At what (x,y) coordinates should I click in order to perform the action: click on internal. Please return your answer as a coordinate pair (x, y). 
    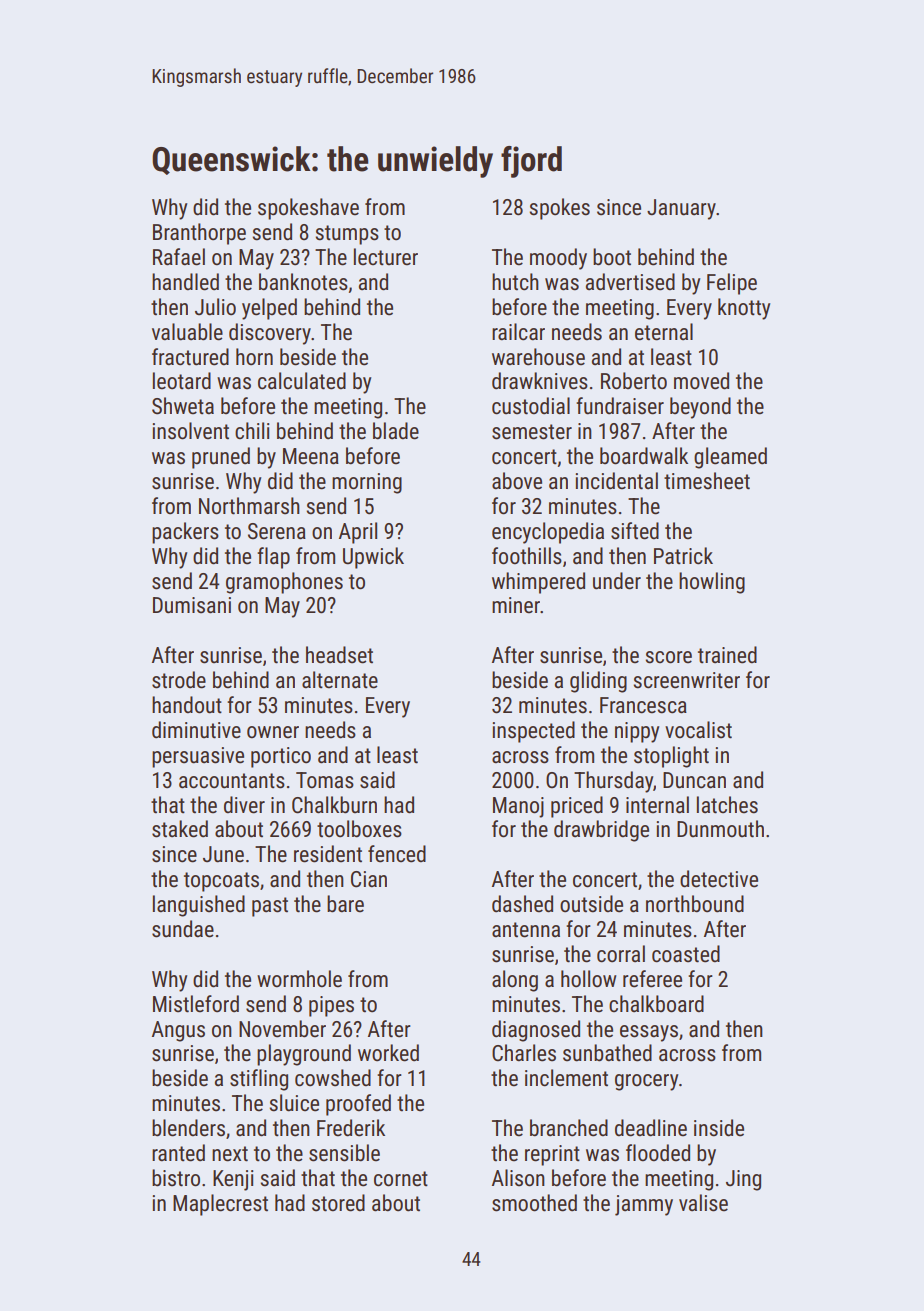
    Looking at the image, I should click on (657, 805).
